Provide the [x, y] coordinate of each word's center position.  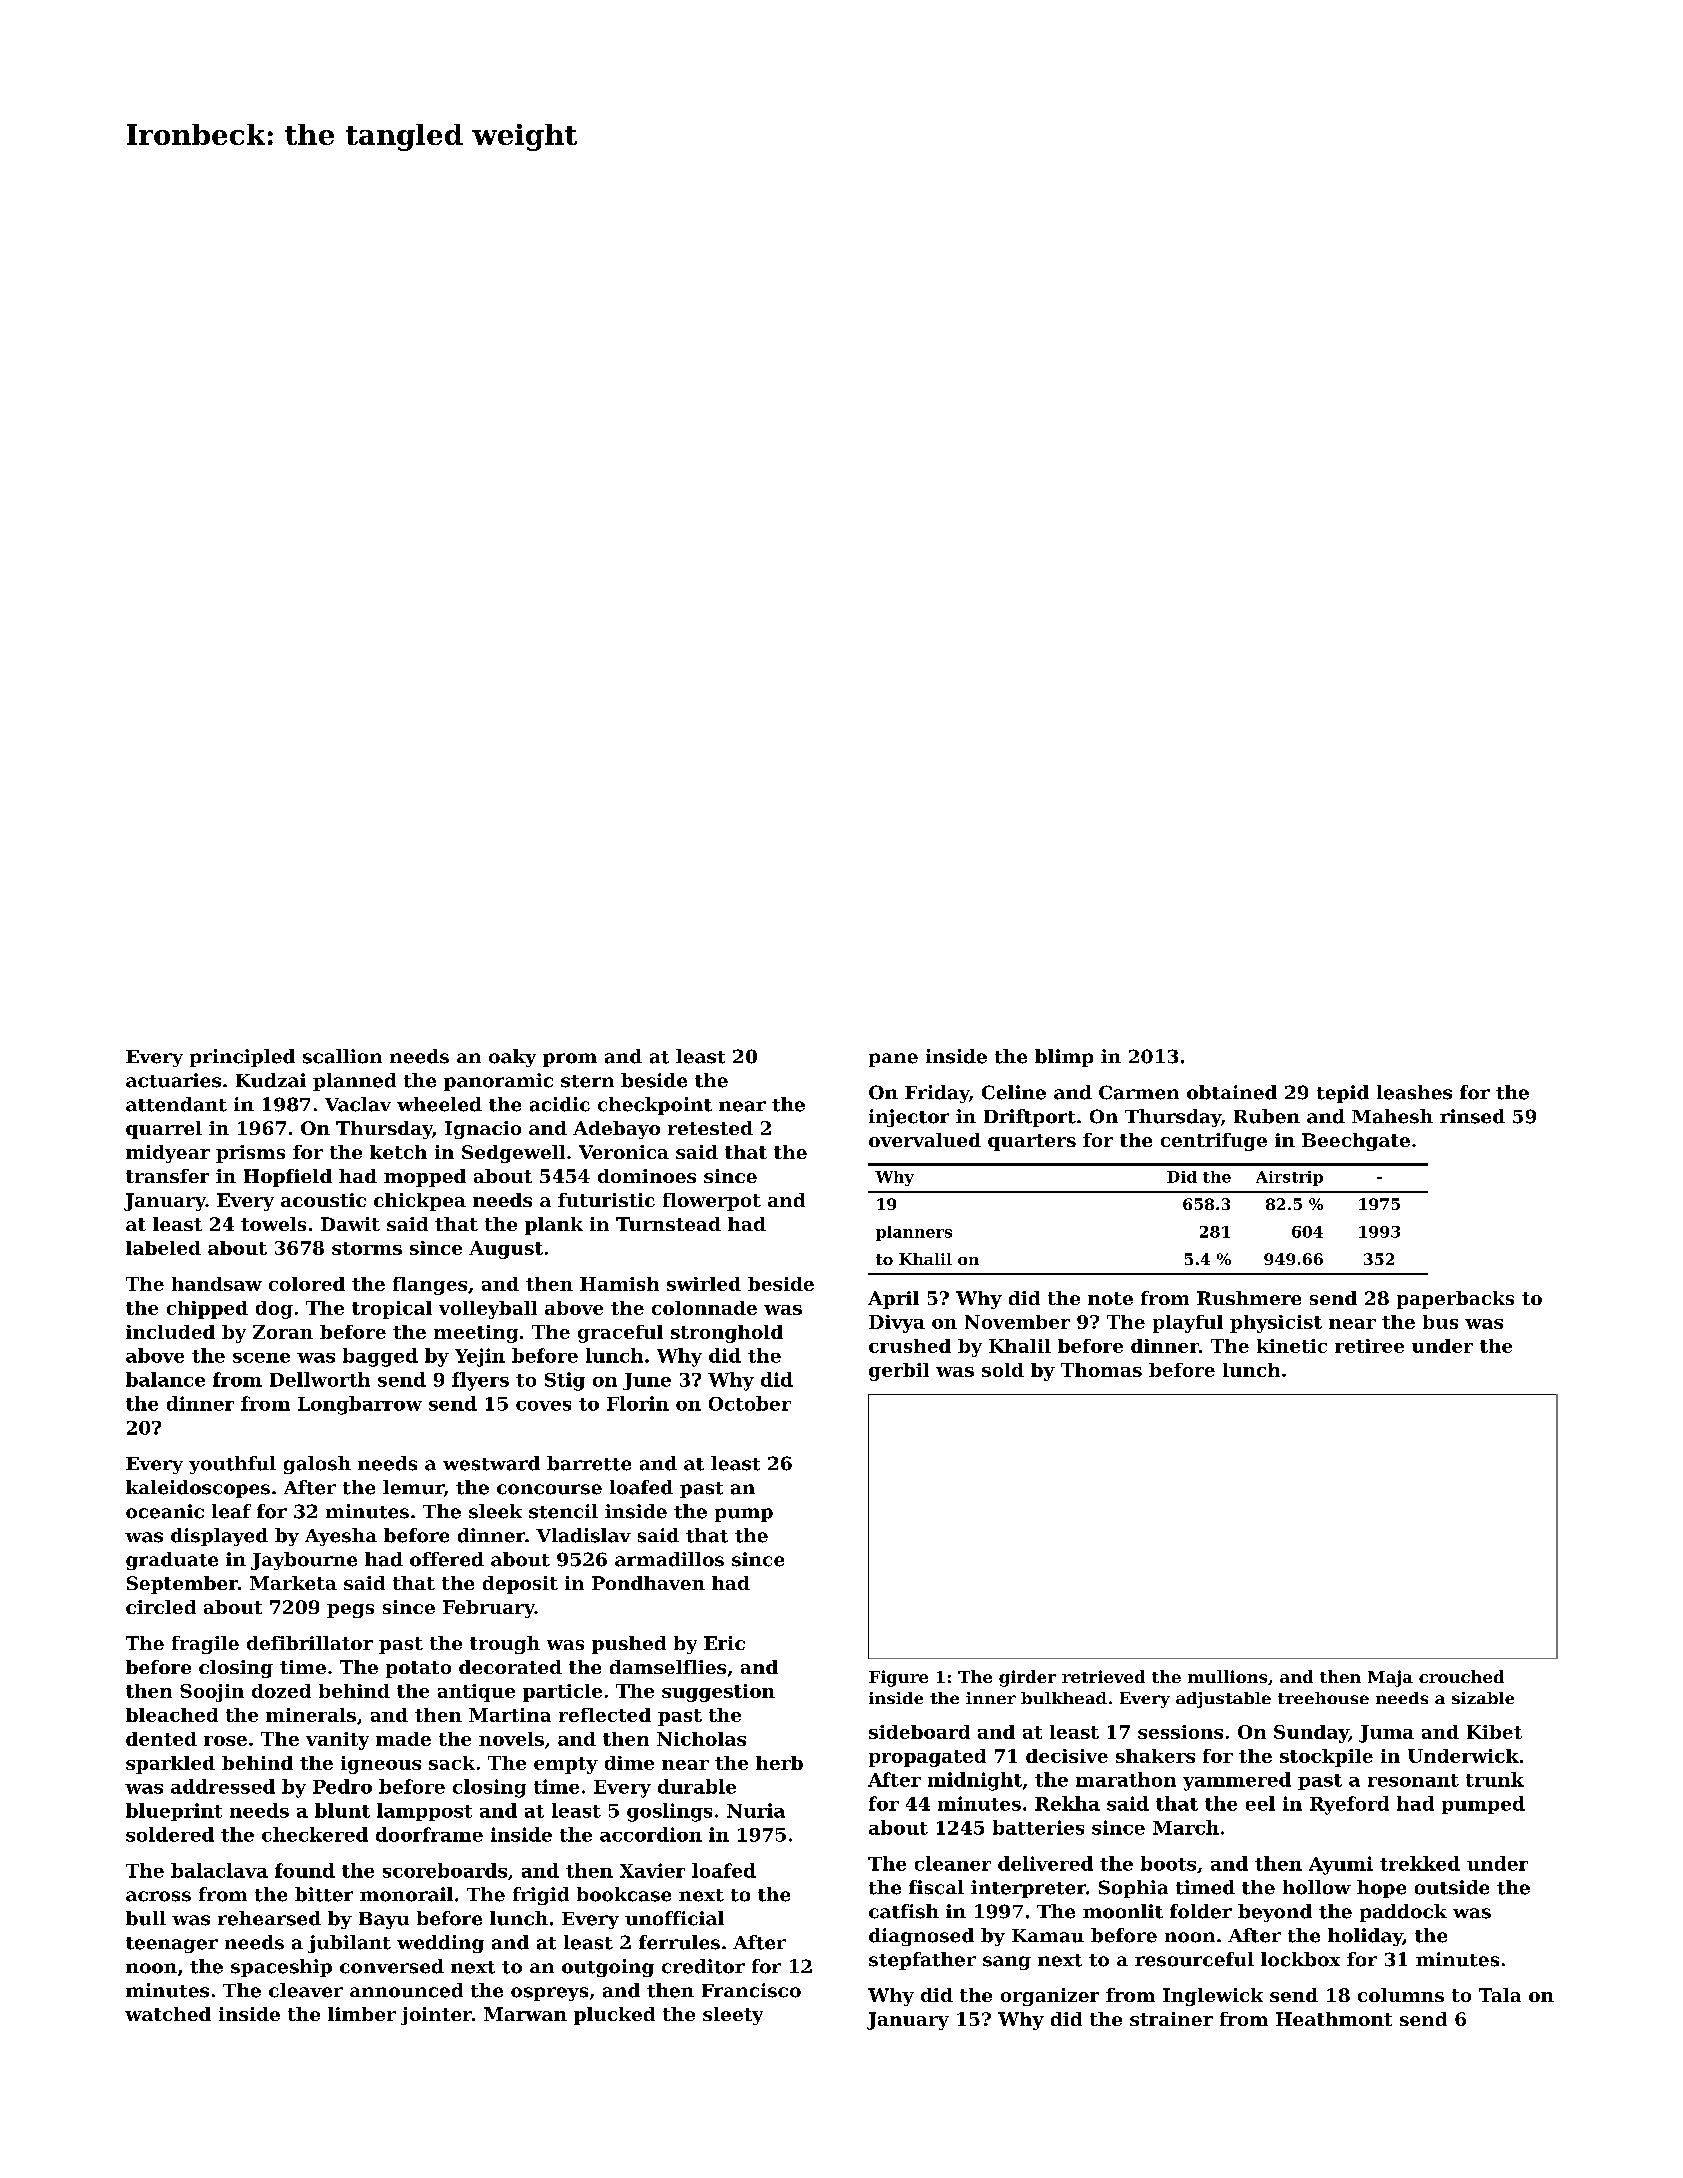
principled [242, 1058]
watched [168, 2014]
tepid [1343, 1094]
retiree [1369, 1346]
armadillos [669, 1559]
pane [893, 1060]
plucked [614, 2016]
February [489, 1609]
